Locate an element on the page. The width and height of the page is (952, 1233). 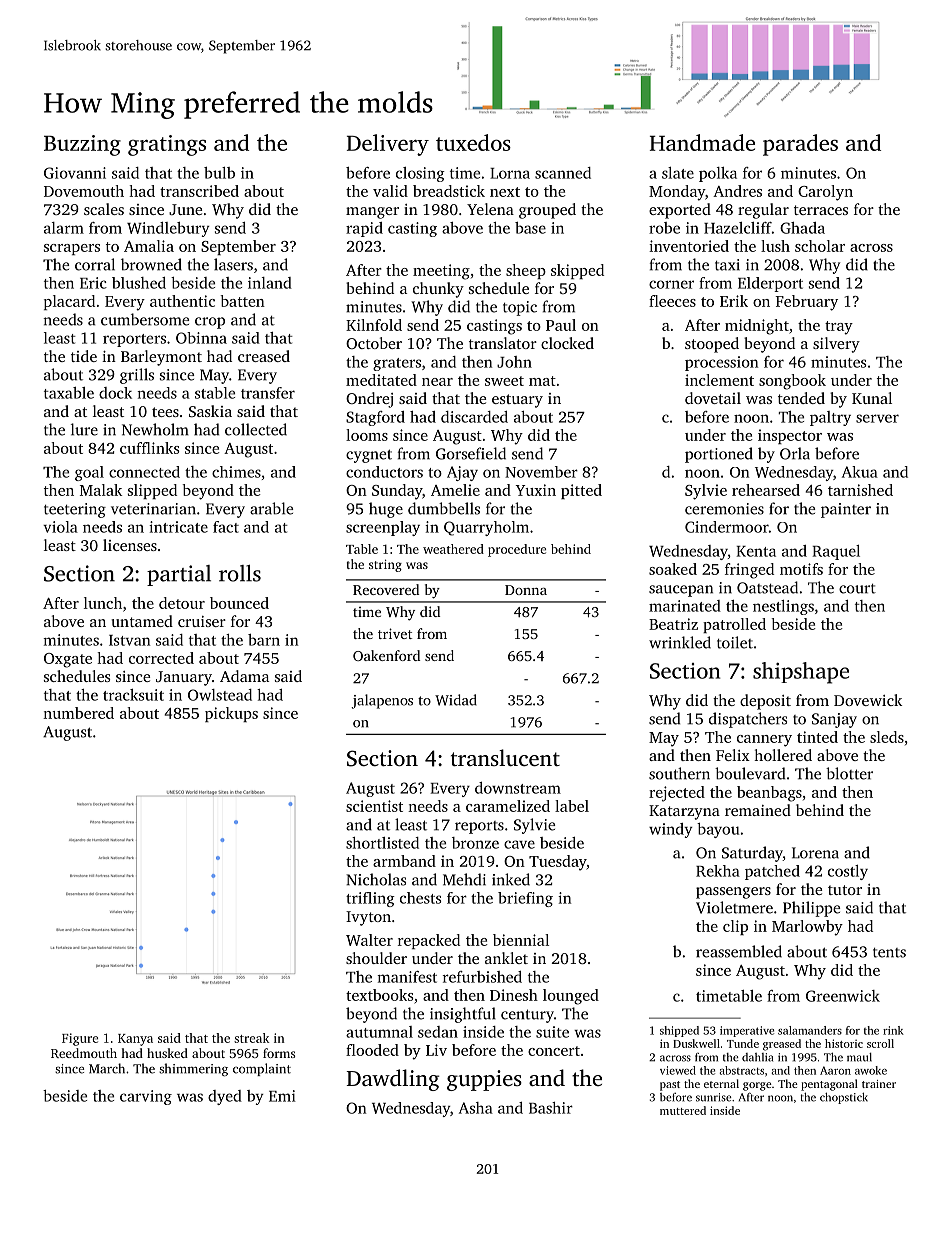
cufflinks is located at coordinates (149, 448).
